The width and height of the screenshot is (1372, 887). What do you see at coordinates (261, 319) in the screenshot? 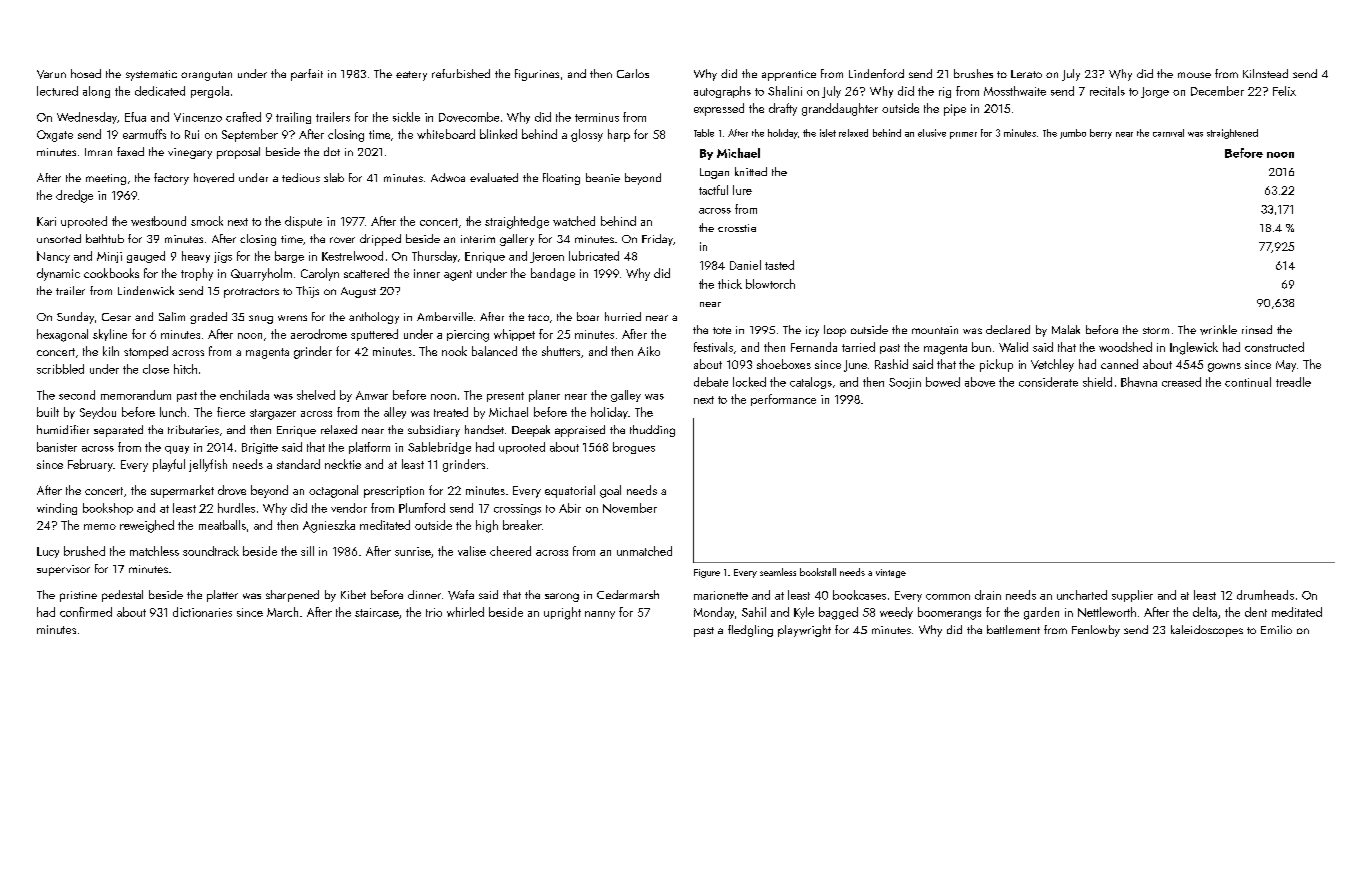
I see `snug` at bounding box center [261, 319].
